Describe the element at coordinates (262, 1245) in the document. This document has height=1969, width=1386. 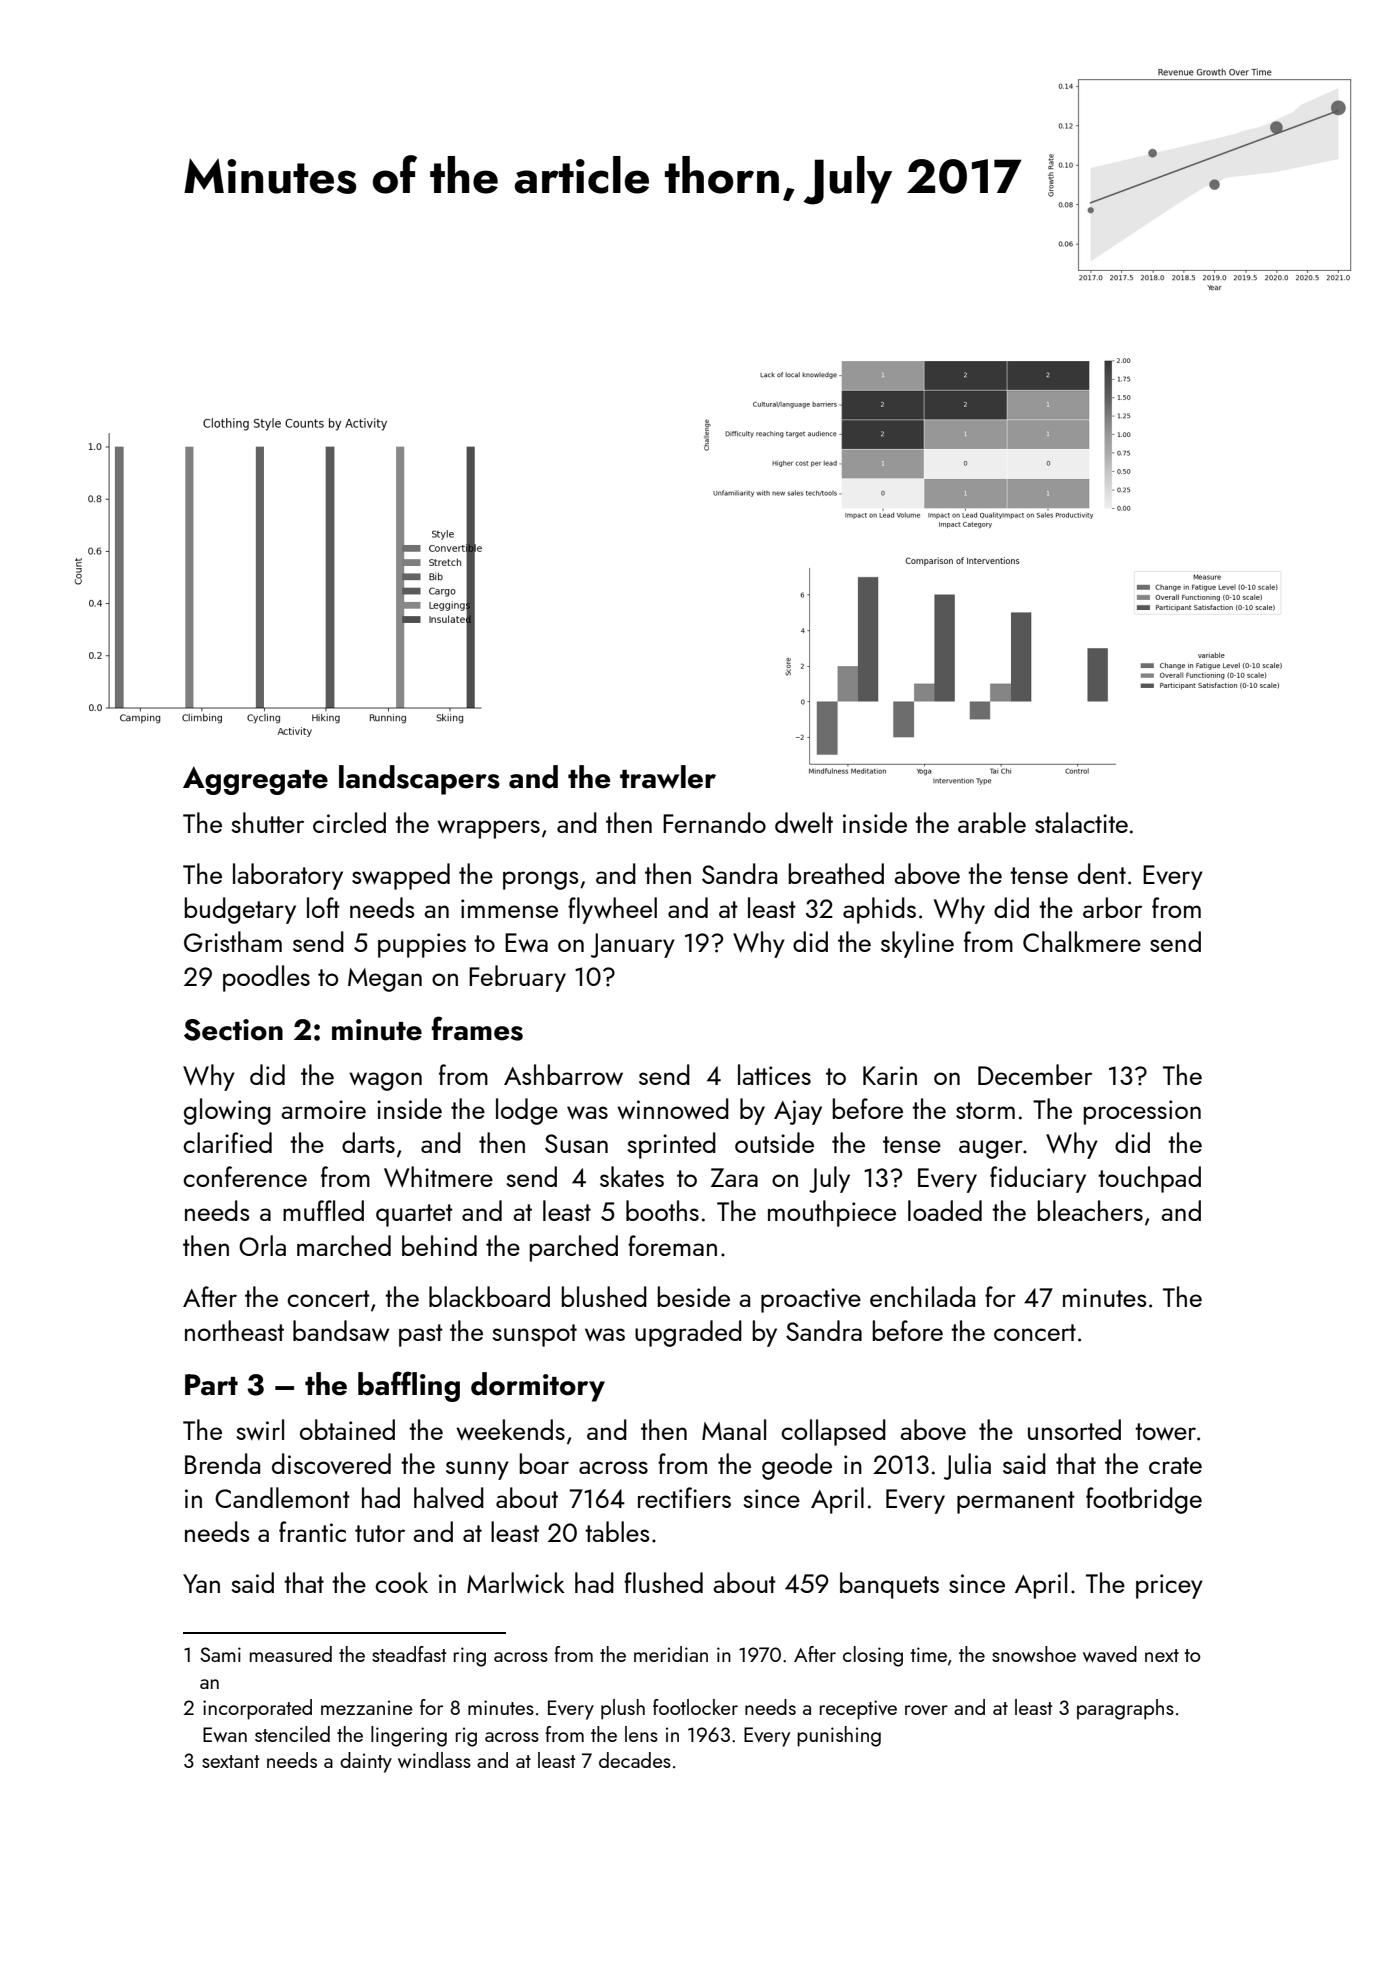
I see `Orla` at that location.
